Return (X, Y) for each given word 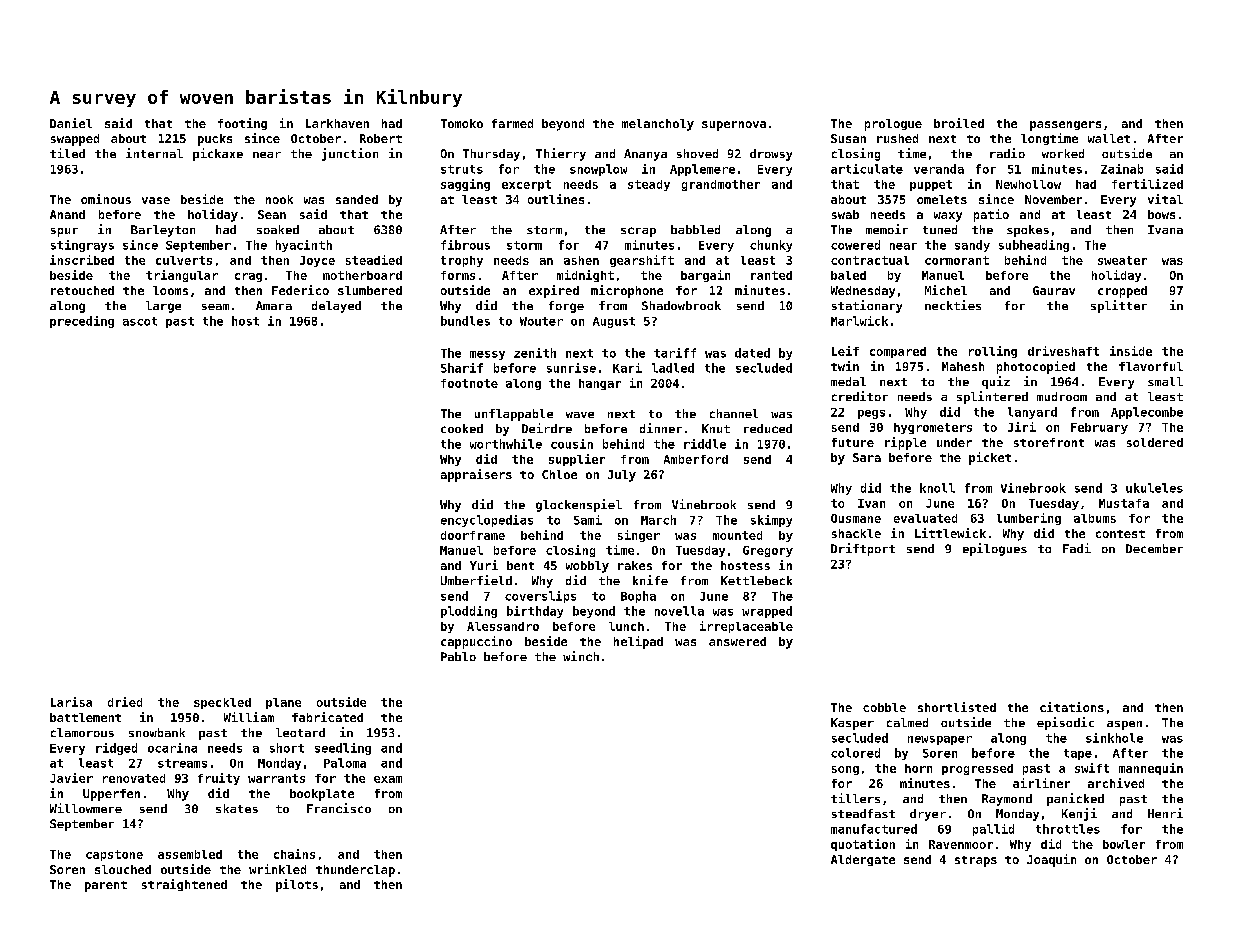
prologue (893, 125)
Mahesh (963, 366)
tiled (67, 153)
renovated (134, 778)
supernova (734, 126)
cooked (462, 428)
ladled (673, 368)
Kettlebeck (756, 580)
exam (388, 779)
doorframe (473, 535)
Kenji (1079, 814)
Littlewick (950, 533)
